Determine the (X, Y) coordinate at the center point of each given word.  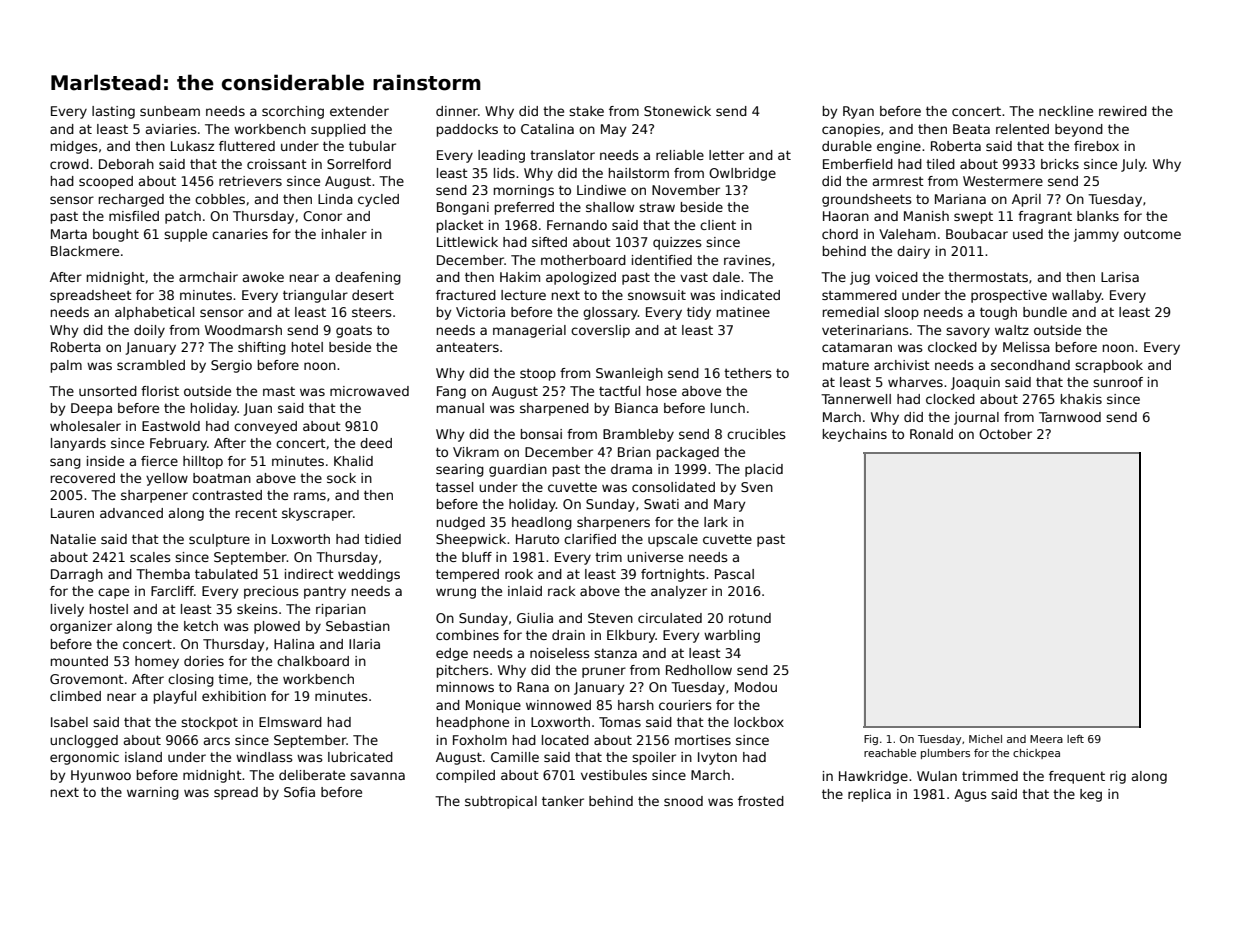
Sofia (299, 792)
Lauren (72, 513)
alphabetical (154, 313)
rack (562, 591)
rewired (1123, 111)
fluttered (247, 146)
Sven (757, 487)
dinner (457, 111)
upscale (673, 540)
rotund (750, 618)
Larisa (1120, 277)
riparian (341, 610)
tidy (699, 313)
